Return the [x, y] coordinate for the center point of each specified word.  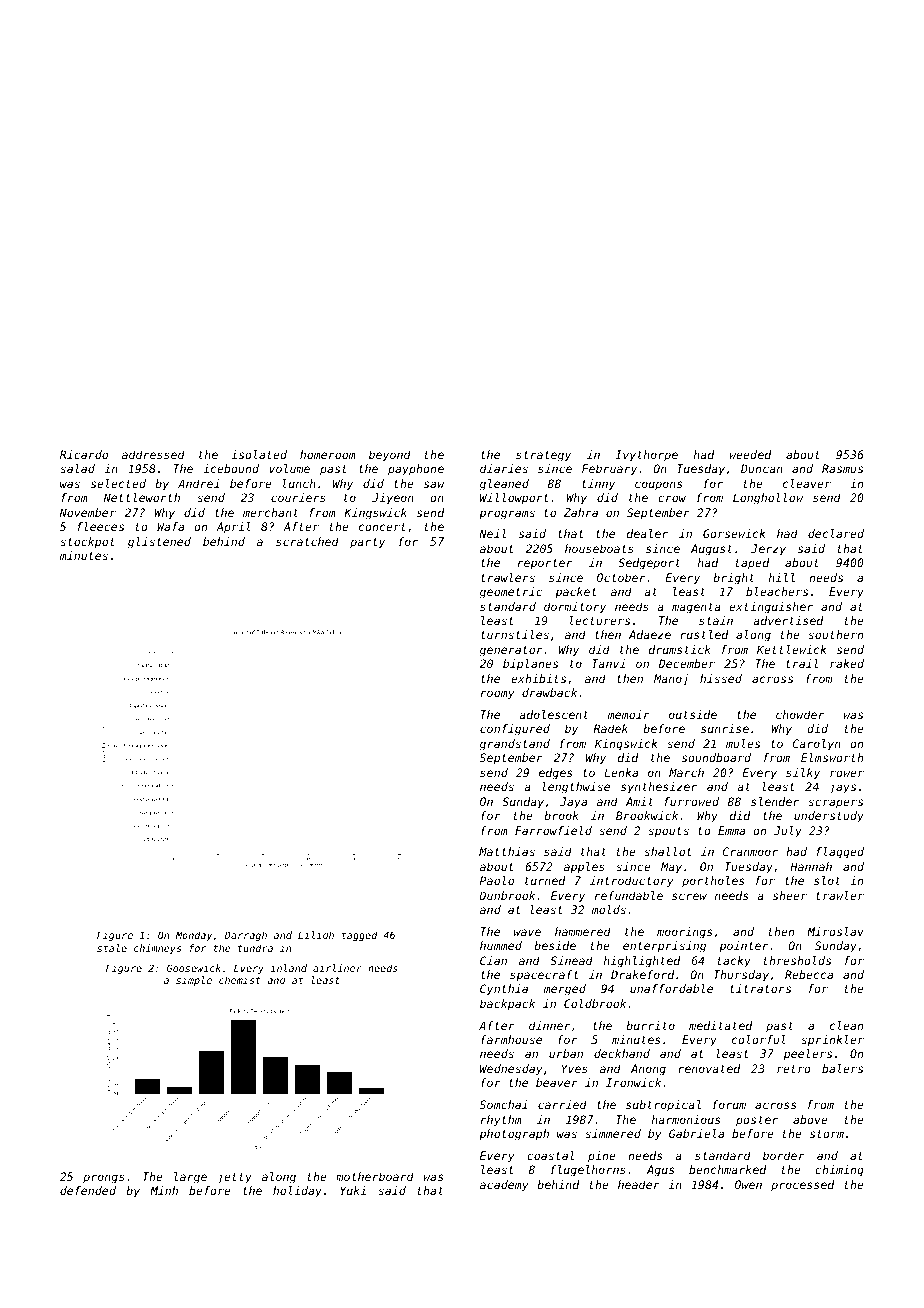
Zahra [581, 512]
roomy [497, 695]
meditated [720, 1025]
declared [836, 533]
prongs [104, 1179]
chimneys [157, 949]
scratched [307, 541]
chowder [800, 714]
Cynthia [504, 990]
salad [77, 468]
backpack [507, 1005]
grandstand [515, 745]
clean [846, 1025]
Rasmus [842, 468]
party [367, 543]
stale [112, 948]
